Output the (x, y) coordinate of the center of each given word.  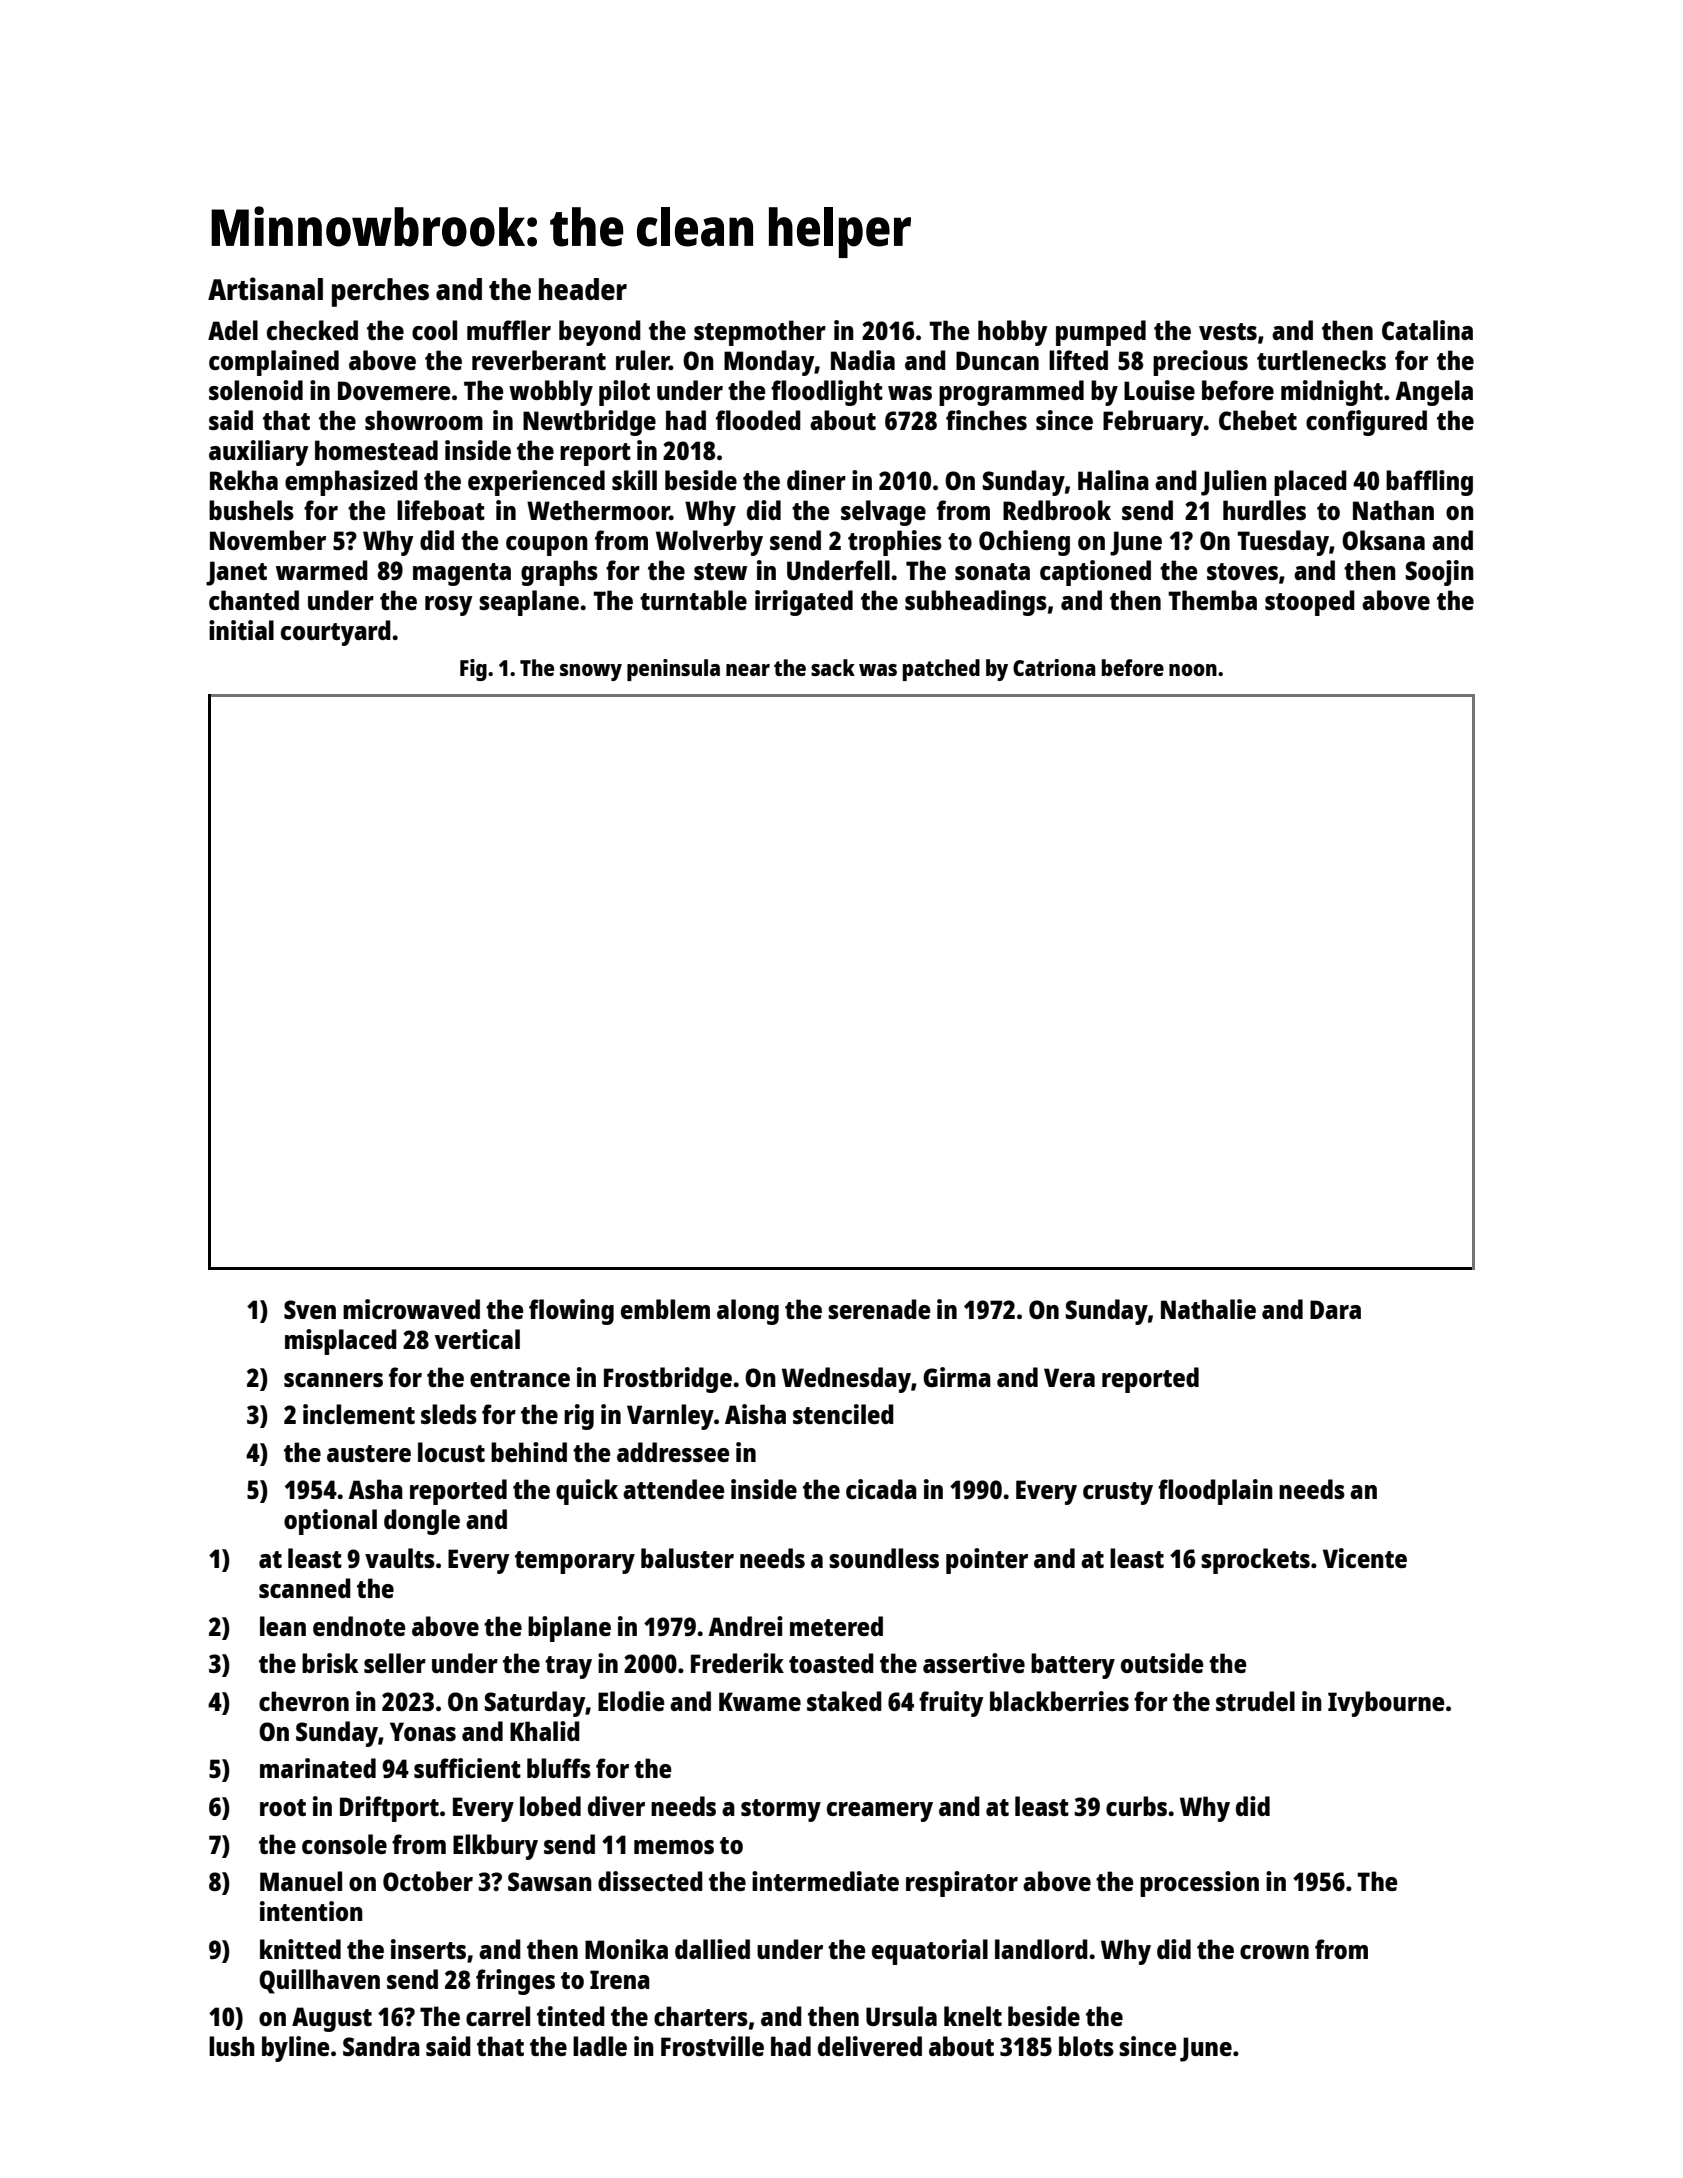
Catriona (1054, 667)
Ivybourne (1386, 1704)
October (428, 1881)
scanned (305, 1588)
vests (1228, 331)
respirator (962, 1884)
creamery (880, 1812)
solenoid (256, 390)
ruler (642, 360)
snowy (591, 672)
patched (941, 670)
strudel (1255, 1701)
